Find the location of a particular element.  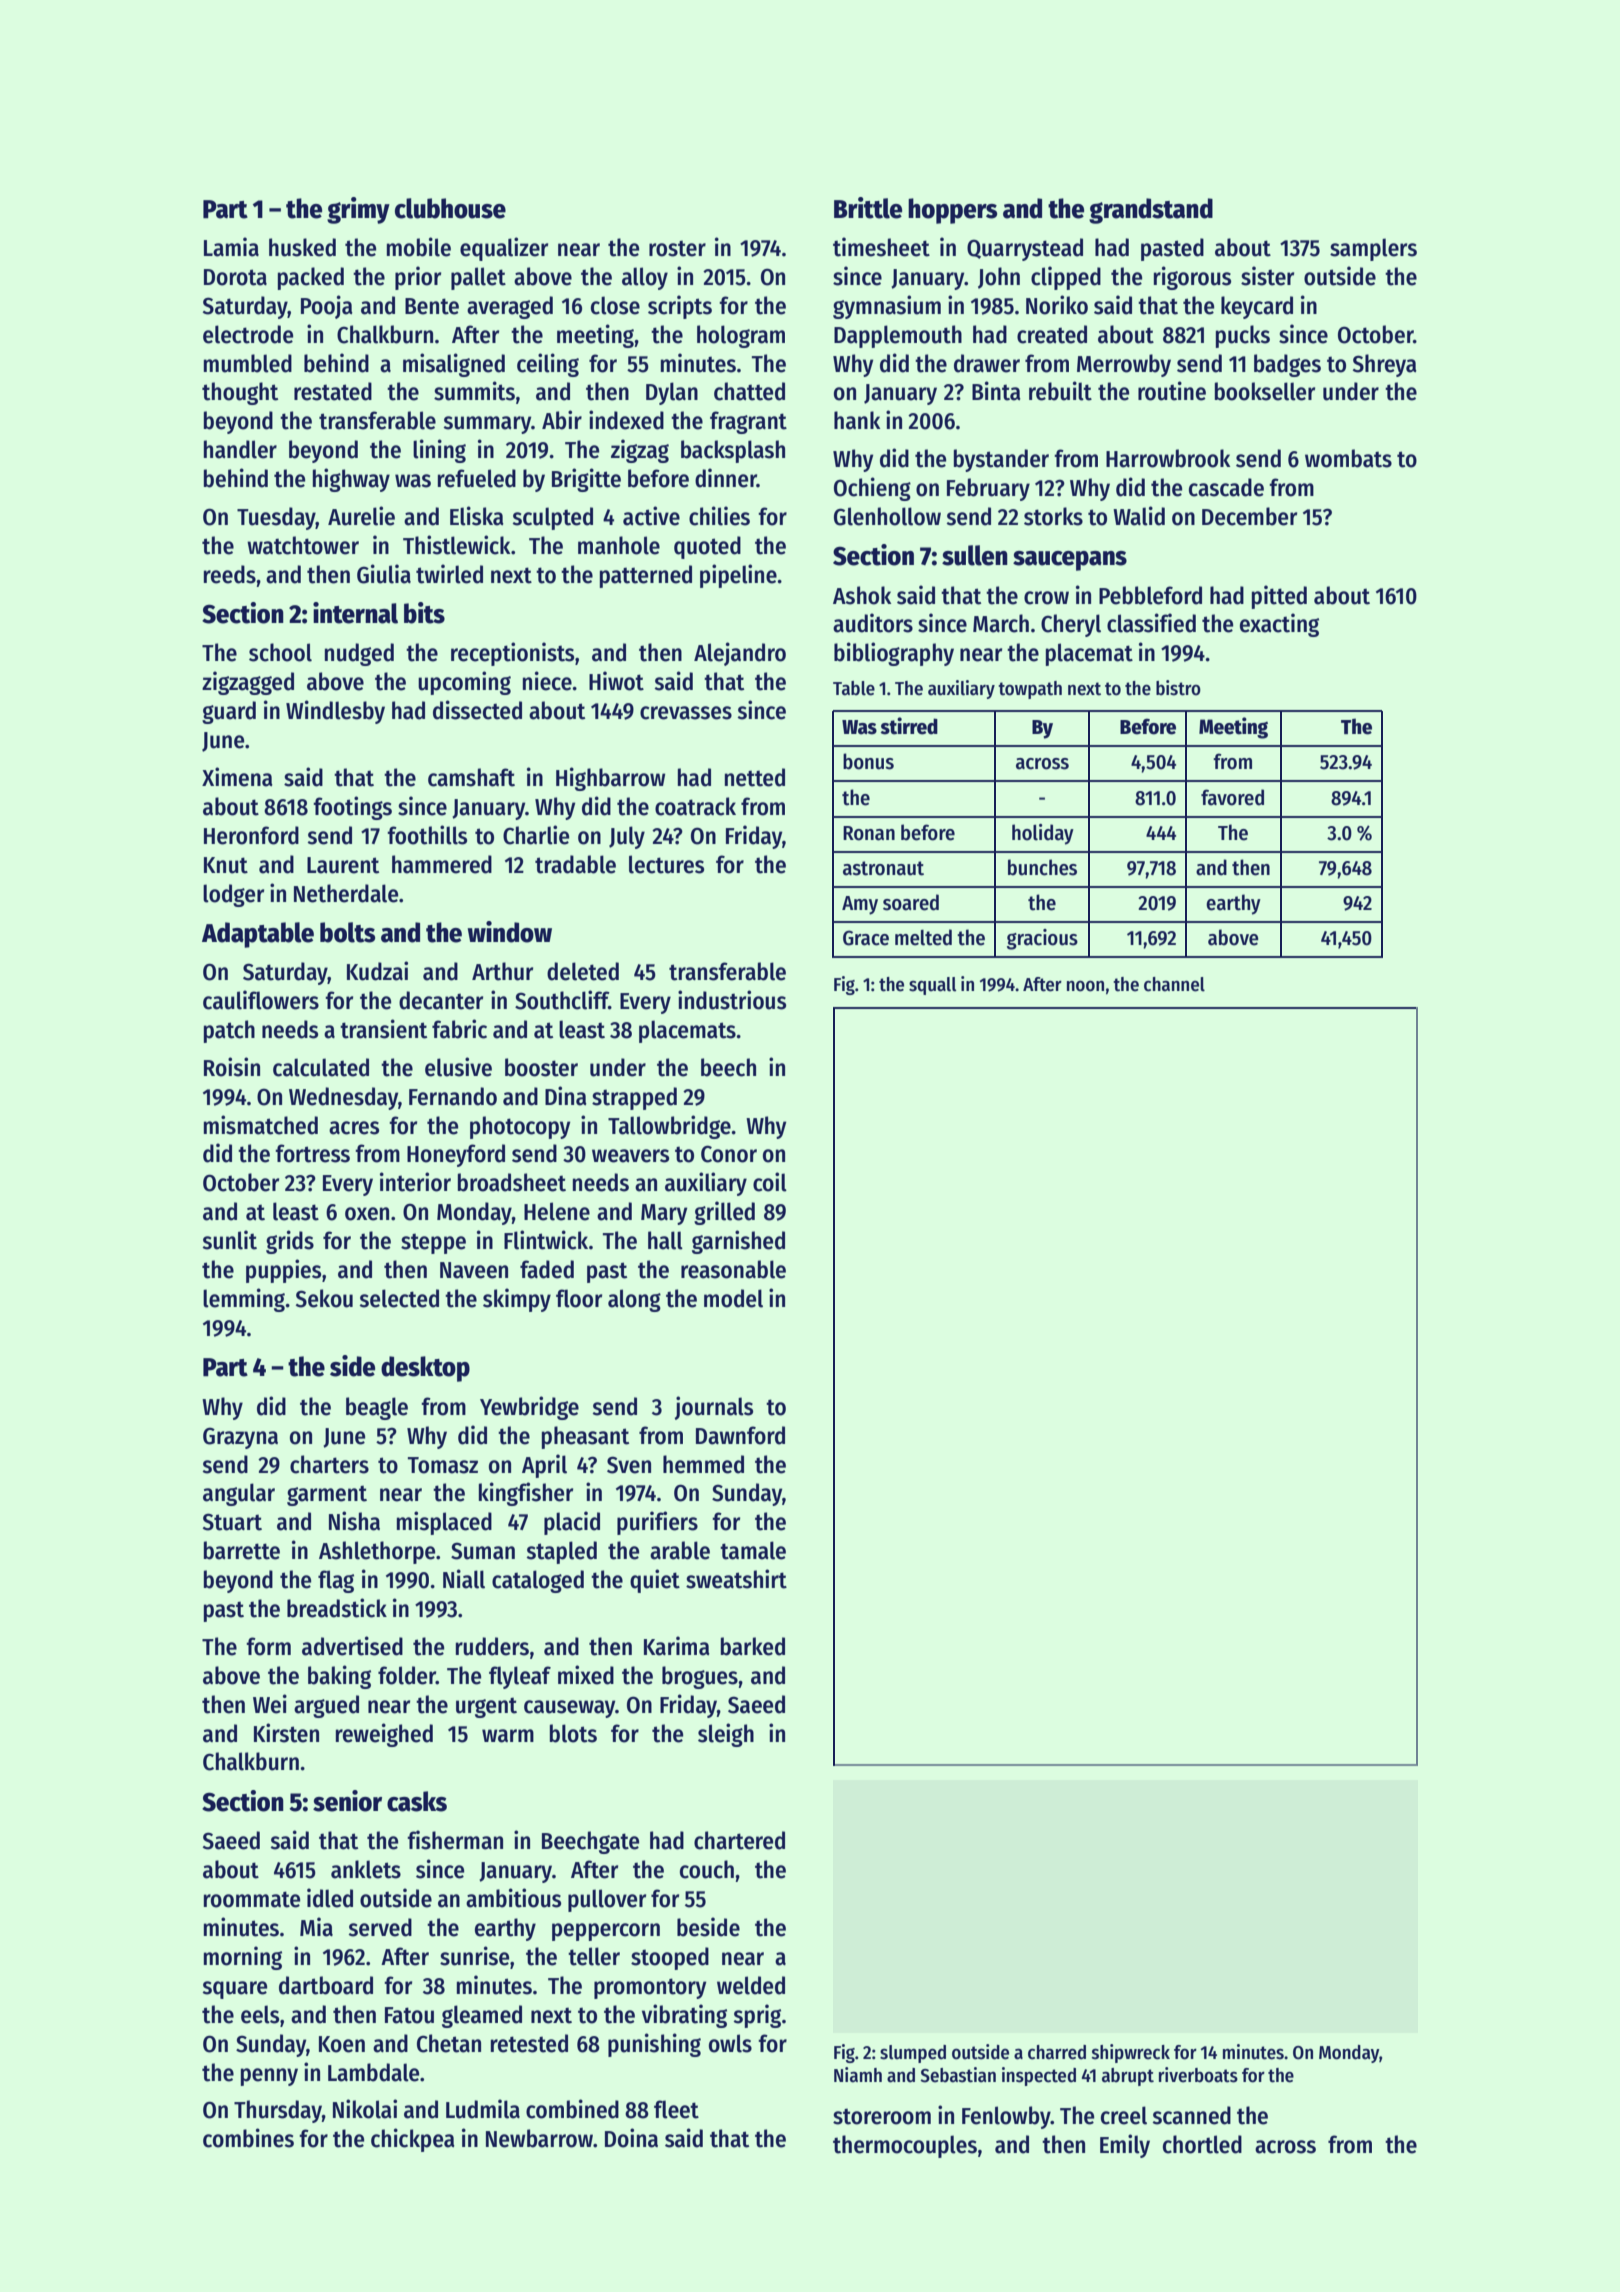

eels is located at coordinates (260, 2014).
